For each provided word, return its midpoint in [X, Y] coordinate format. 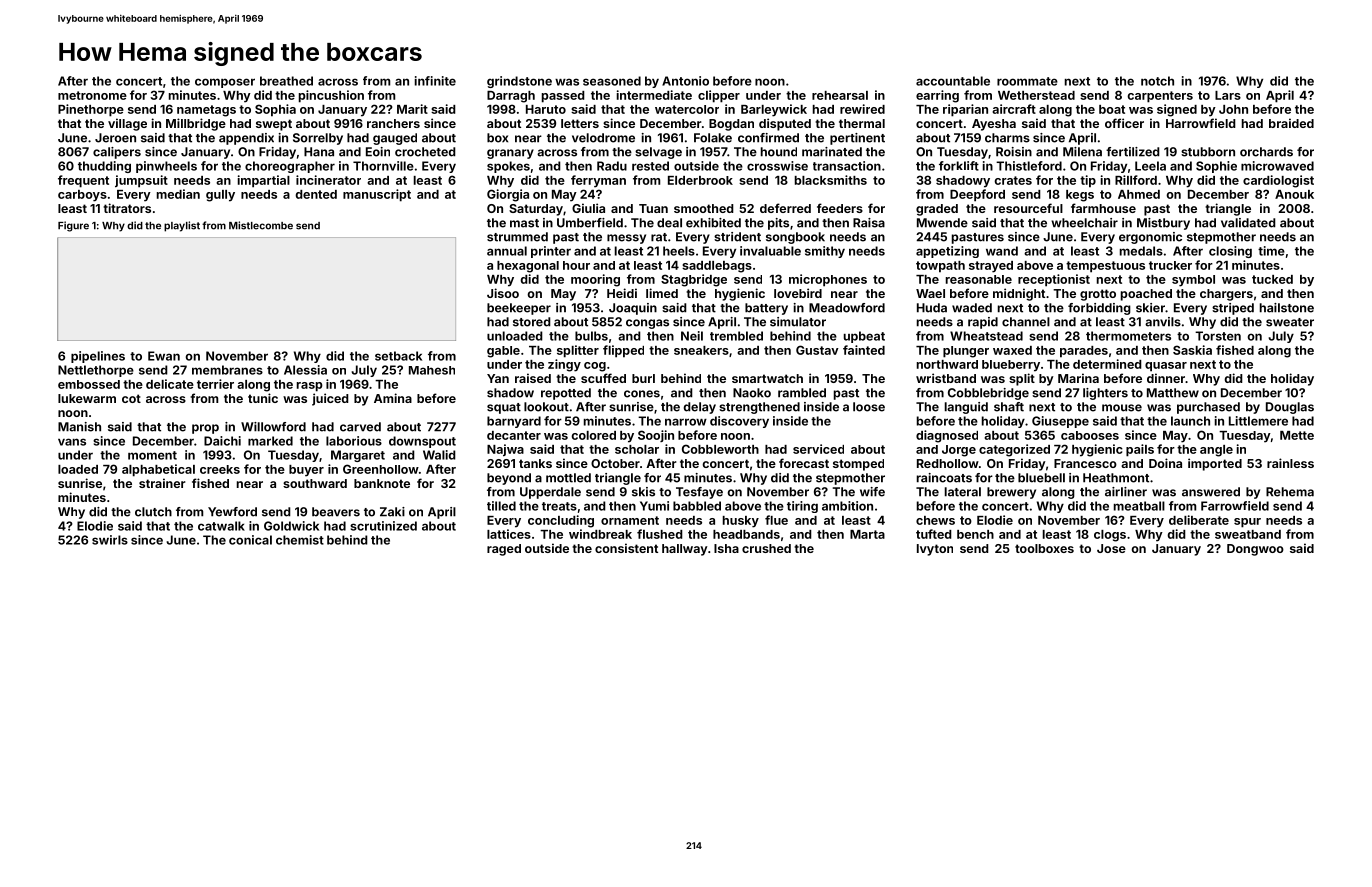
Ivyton [935, 550]
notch [1157, 81]
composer [225, 83]
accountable [953, 81]
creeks [220, 469]
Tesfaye [699, 493]
